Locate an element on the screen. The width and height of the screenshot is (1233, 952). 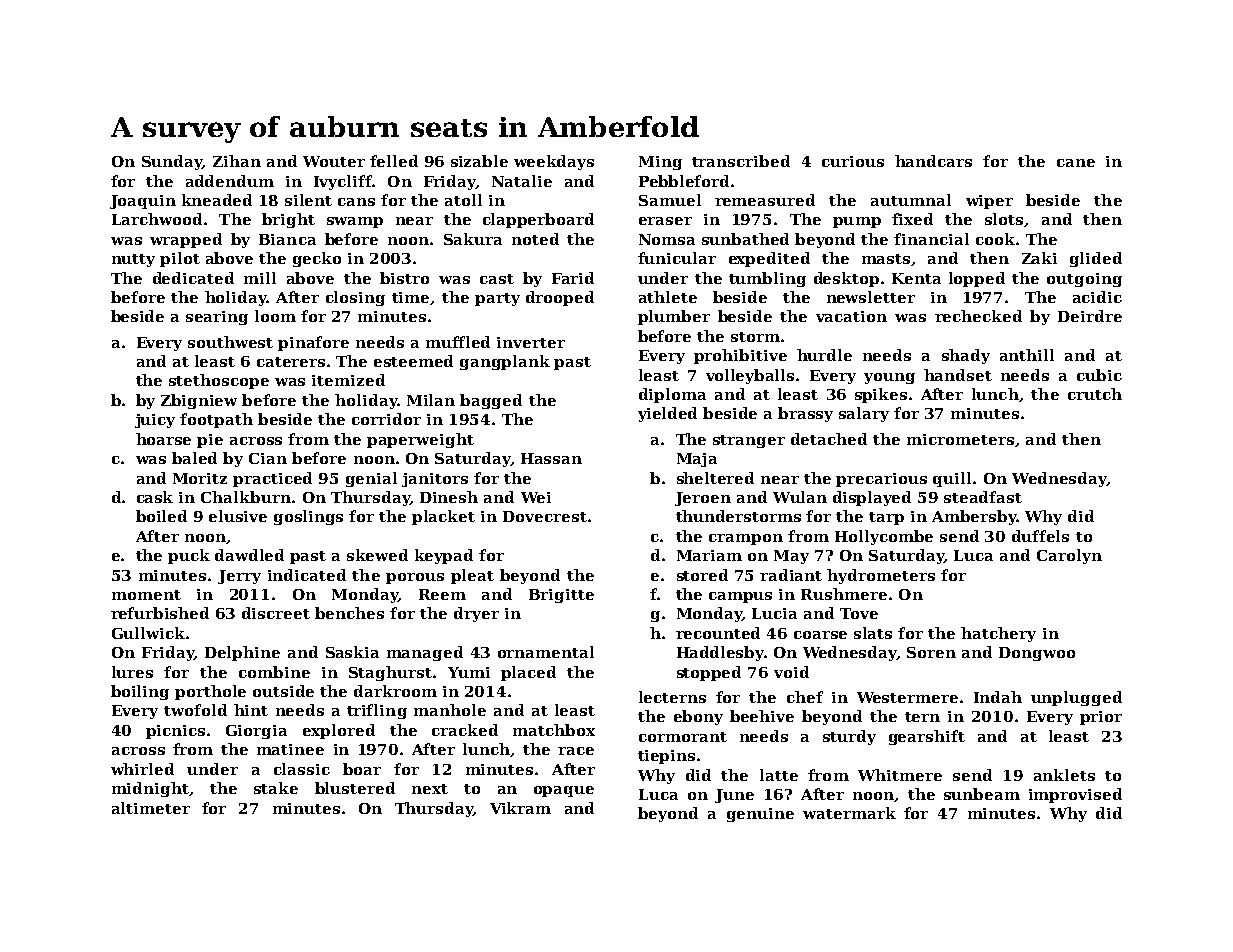
improvised is located at coordinates (1075, 795).
